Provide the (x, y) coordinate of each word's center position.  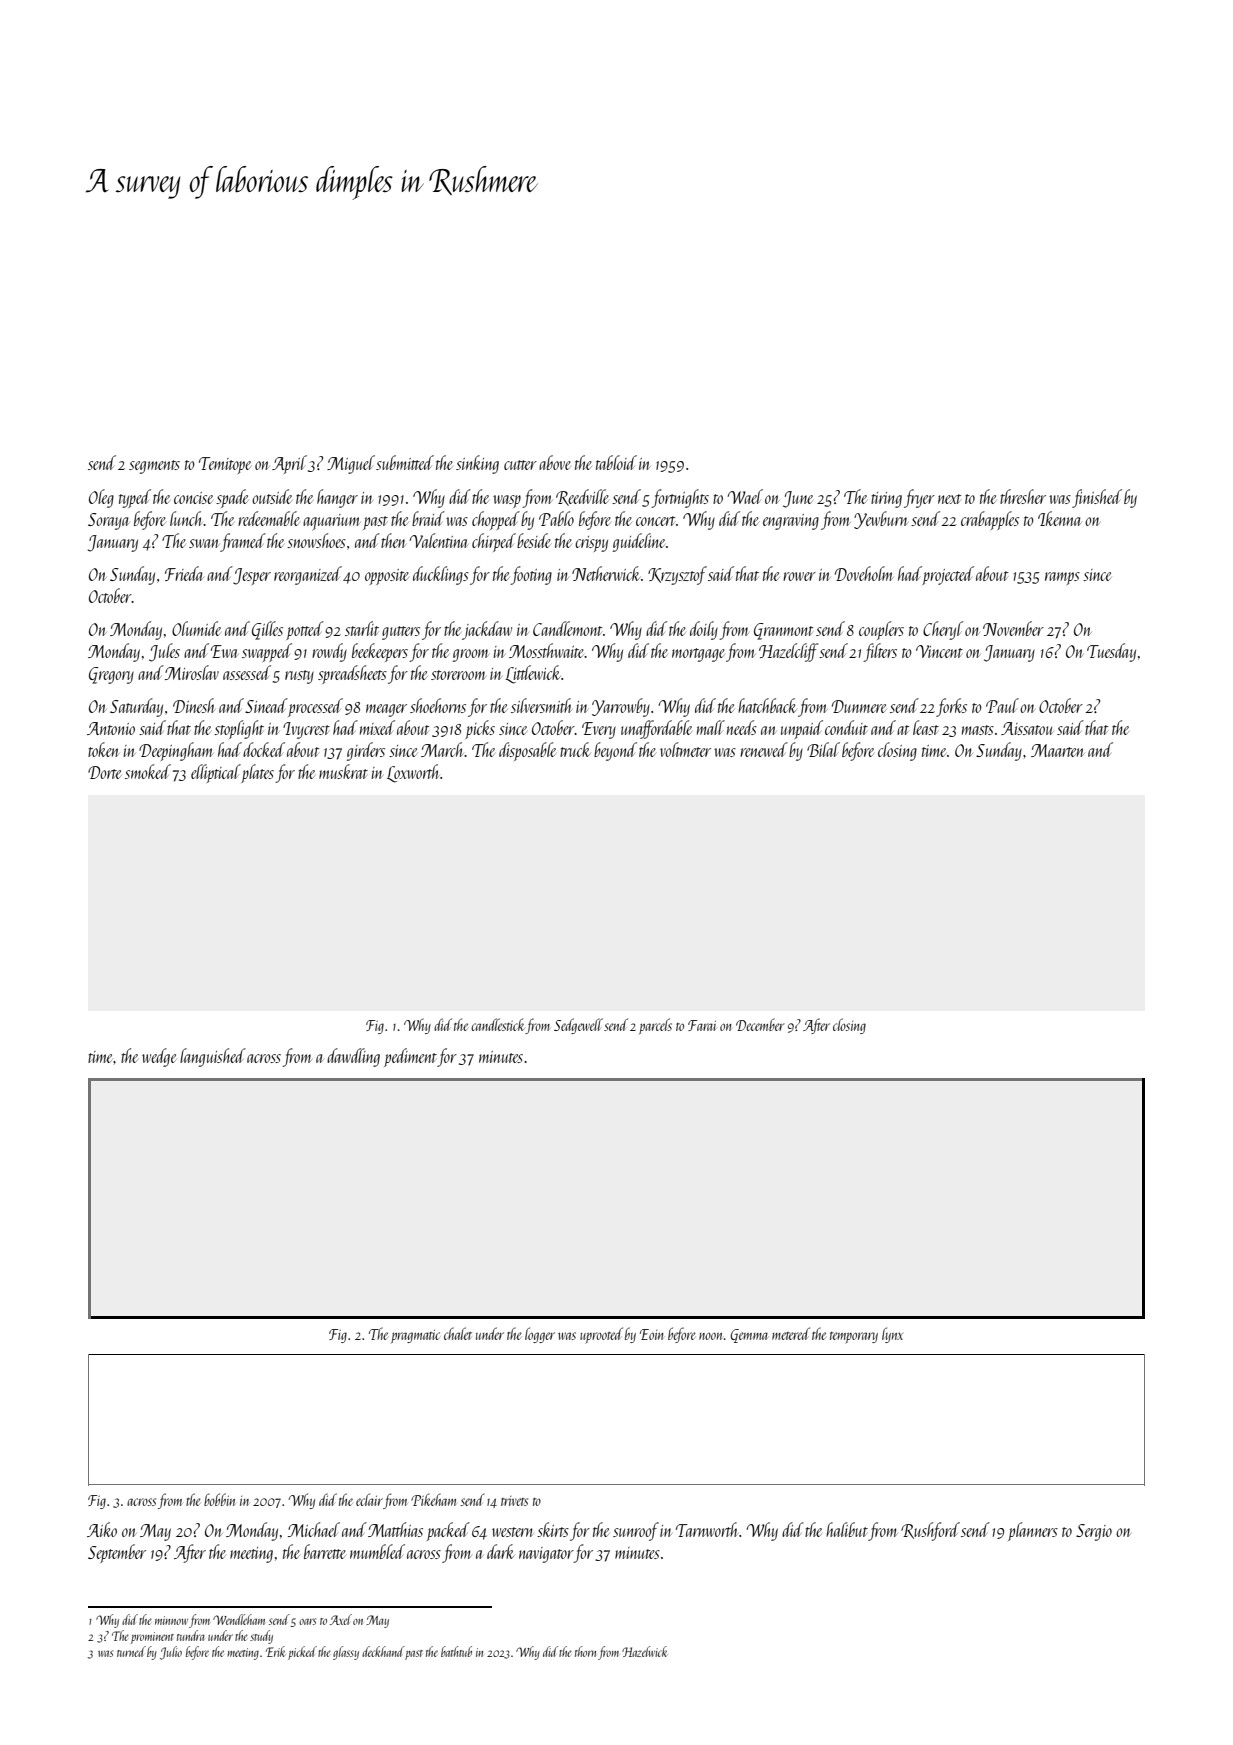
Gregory (111, 675)
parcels (655, 1026)
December (760, 1024)
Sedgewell (578, 1026)
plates (257, 773)
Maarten (1058, 750)
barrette (325, 1551)
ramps (1062, 578)
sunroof (636, 1531)
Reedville (582, 497)
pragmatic (415, 1336)
